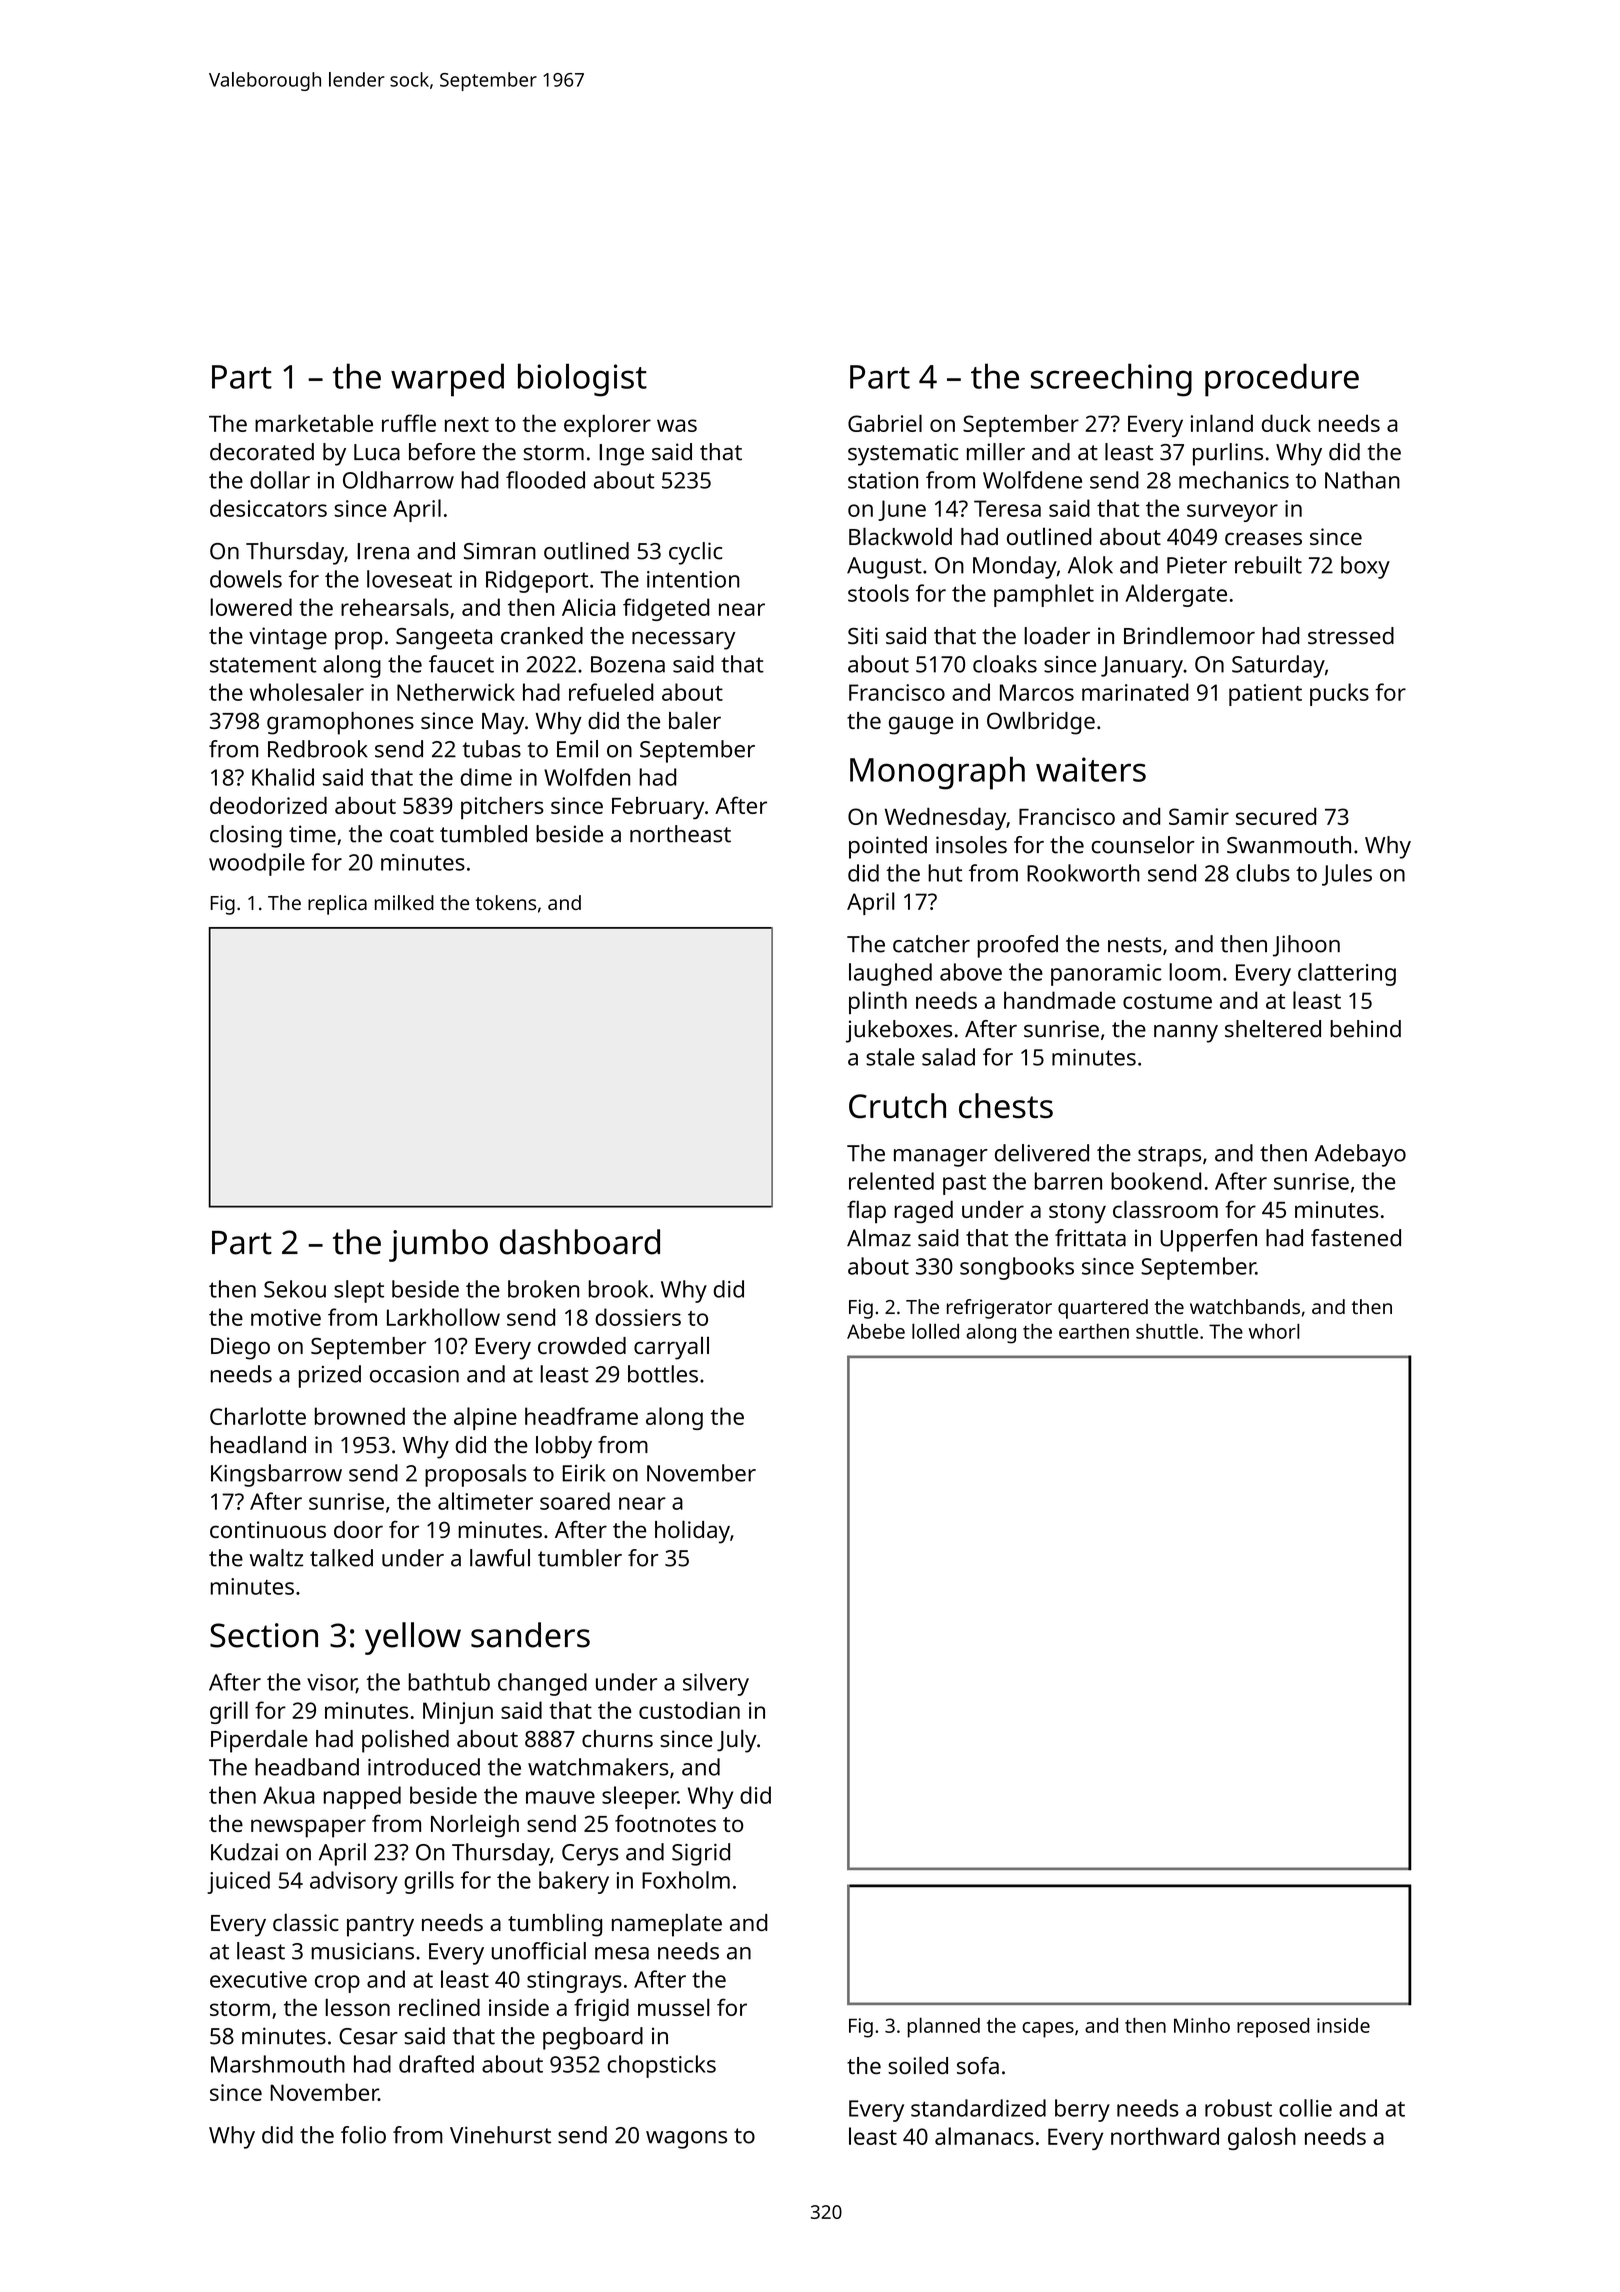 The width and height of the screenshot is (1620, 2292). Describe the element at coordinates (638, 1317) in the screenshot. I see `dossiers` at that location.
